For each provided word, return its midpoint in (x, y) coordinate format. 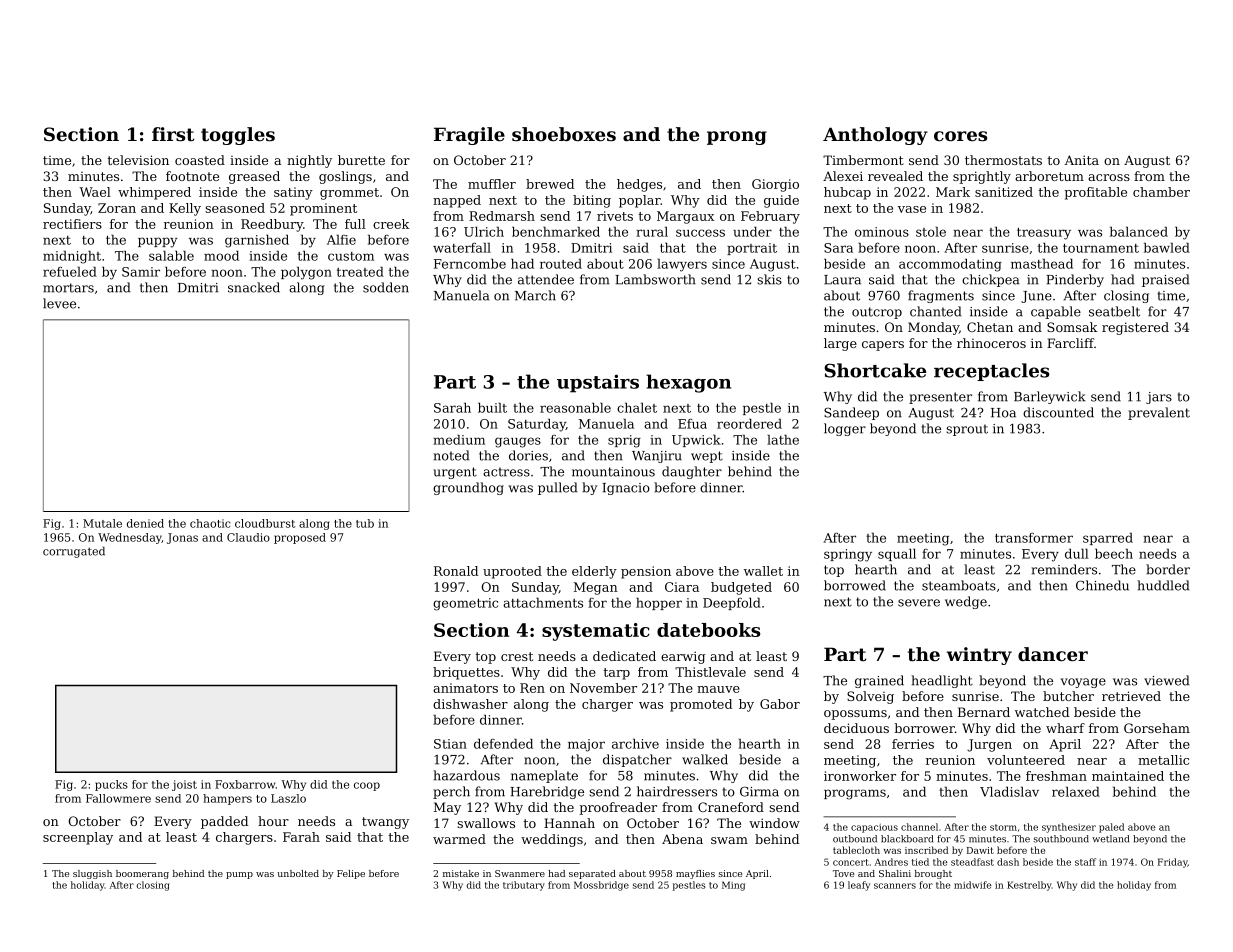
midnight (72, 257)
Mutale (102, 523)
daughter (692, 472)
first (173, 134)
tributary (524, 886)
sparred (1108, 538)
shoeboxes (564, 134)
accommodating (950, 265)
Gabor (780, 704)
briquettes (466, 673)
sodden (386, 287)
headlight (942, 681)
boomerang (142, 874)
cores (960, 136)
